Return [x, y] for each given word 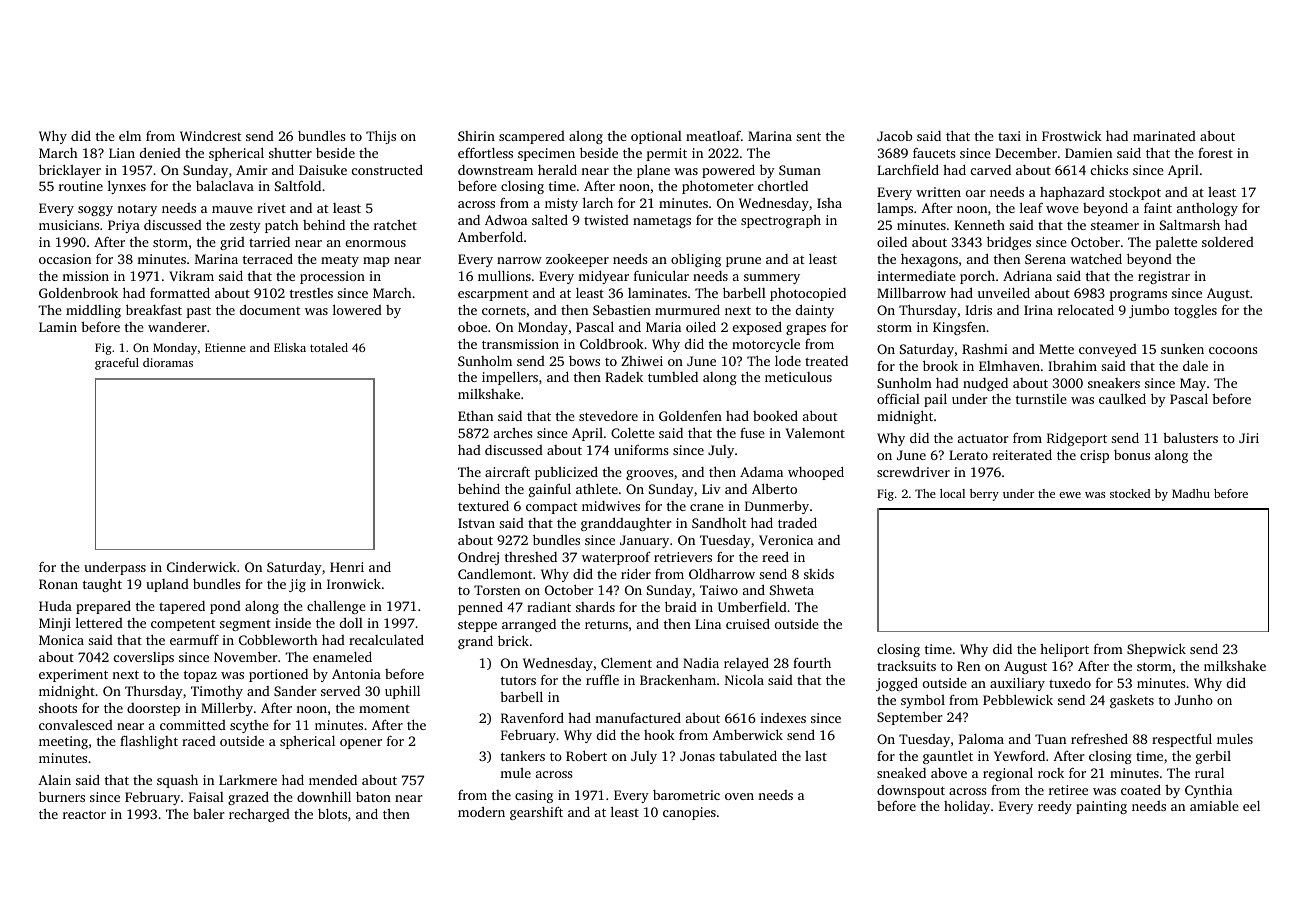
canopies [689, 813]
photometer [717, 187]
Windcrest [210, 136]
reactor [84, 814]
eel [1251, 806]
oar [975, 193]
